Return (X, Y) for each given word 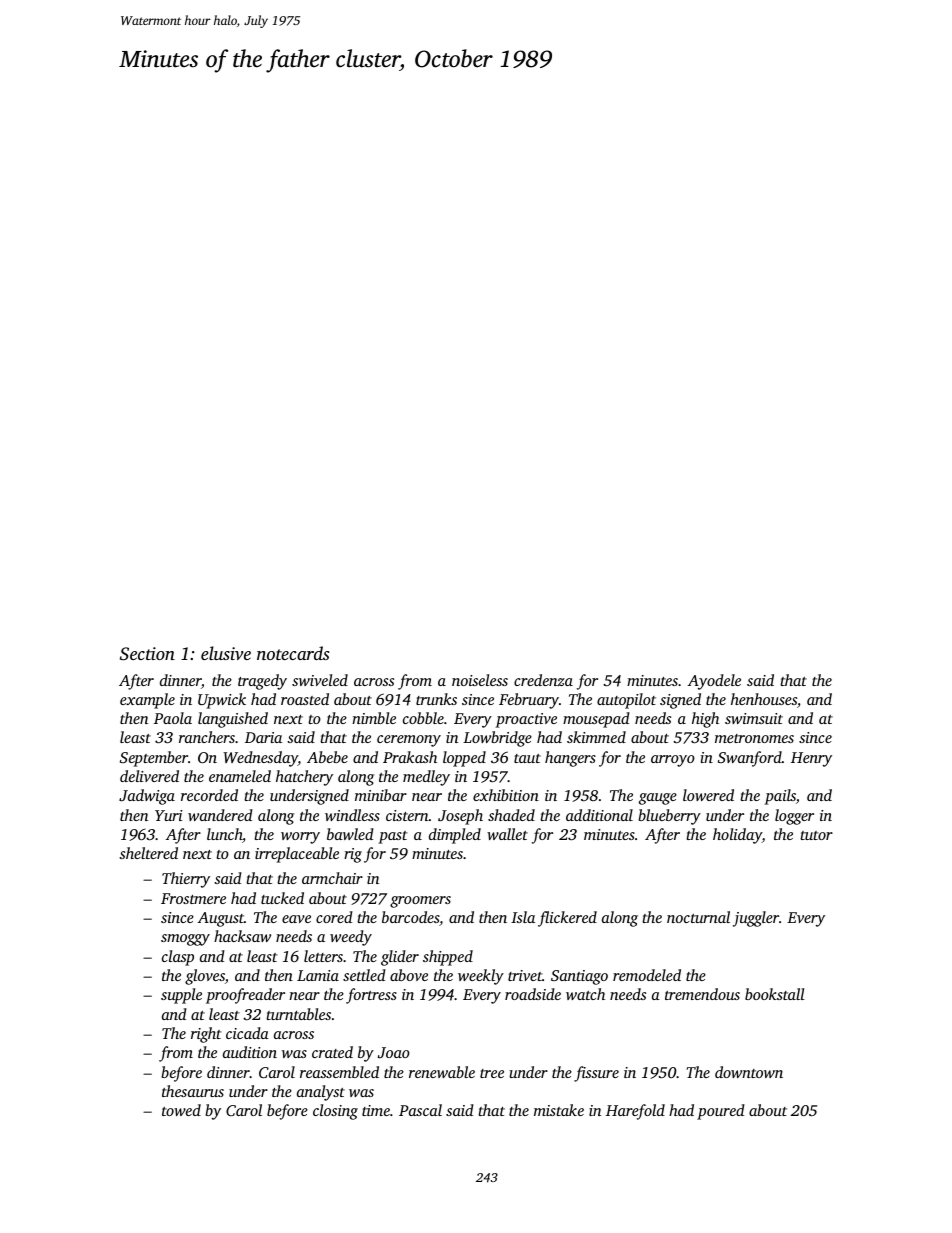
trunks (436, 699)
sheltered (148, 853)
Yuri (169, 815)
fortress (371, 996)
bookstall (775, 994)
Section (147, 654)
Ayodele (714, 682)
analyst (321, 1093)
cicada (247, 1033)
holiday (737, 836)
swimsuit (754, 718)
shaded (511, 815)
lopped (464, 759)
